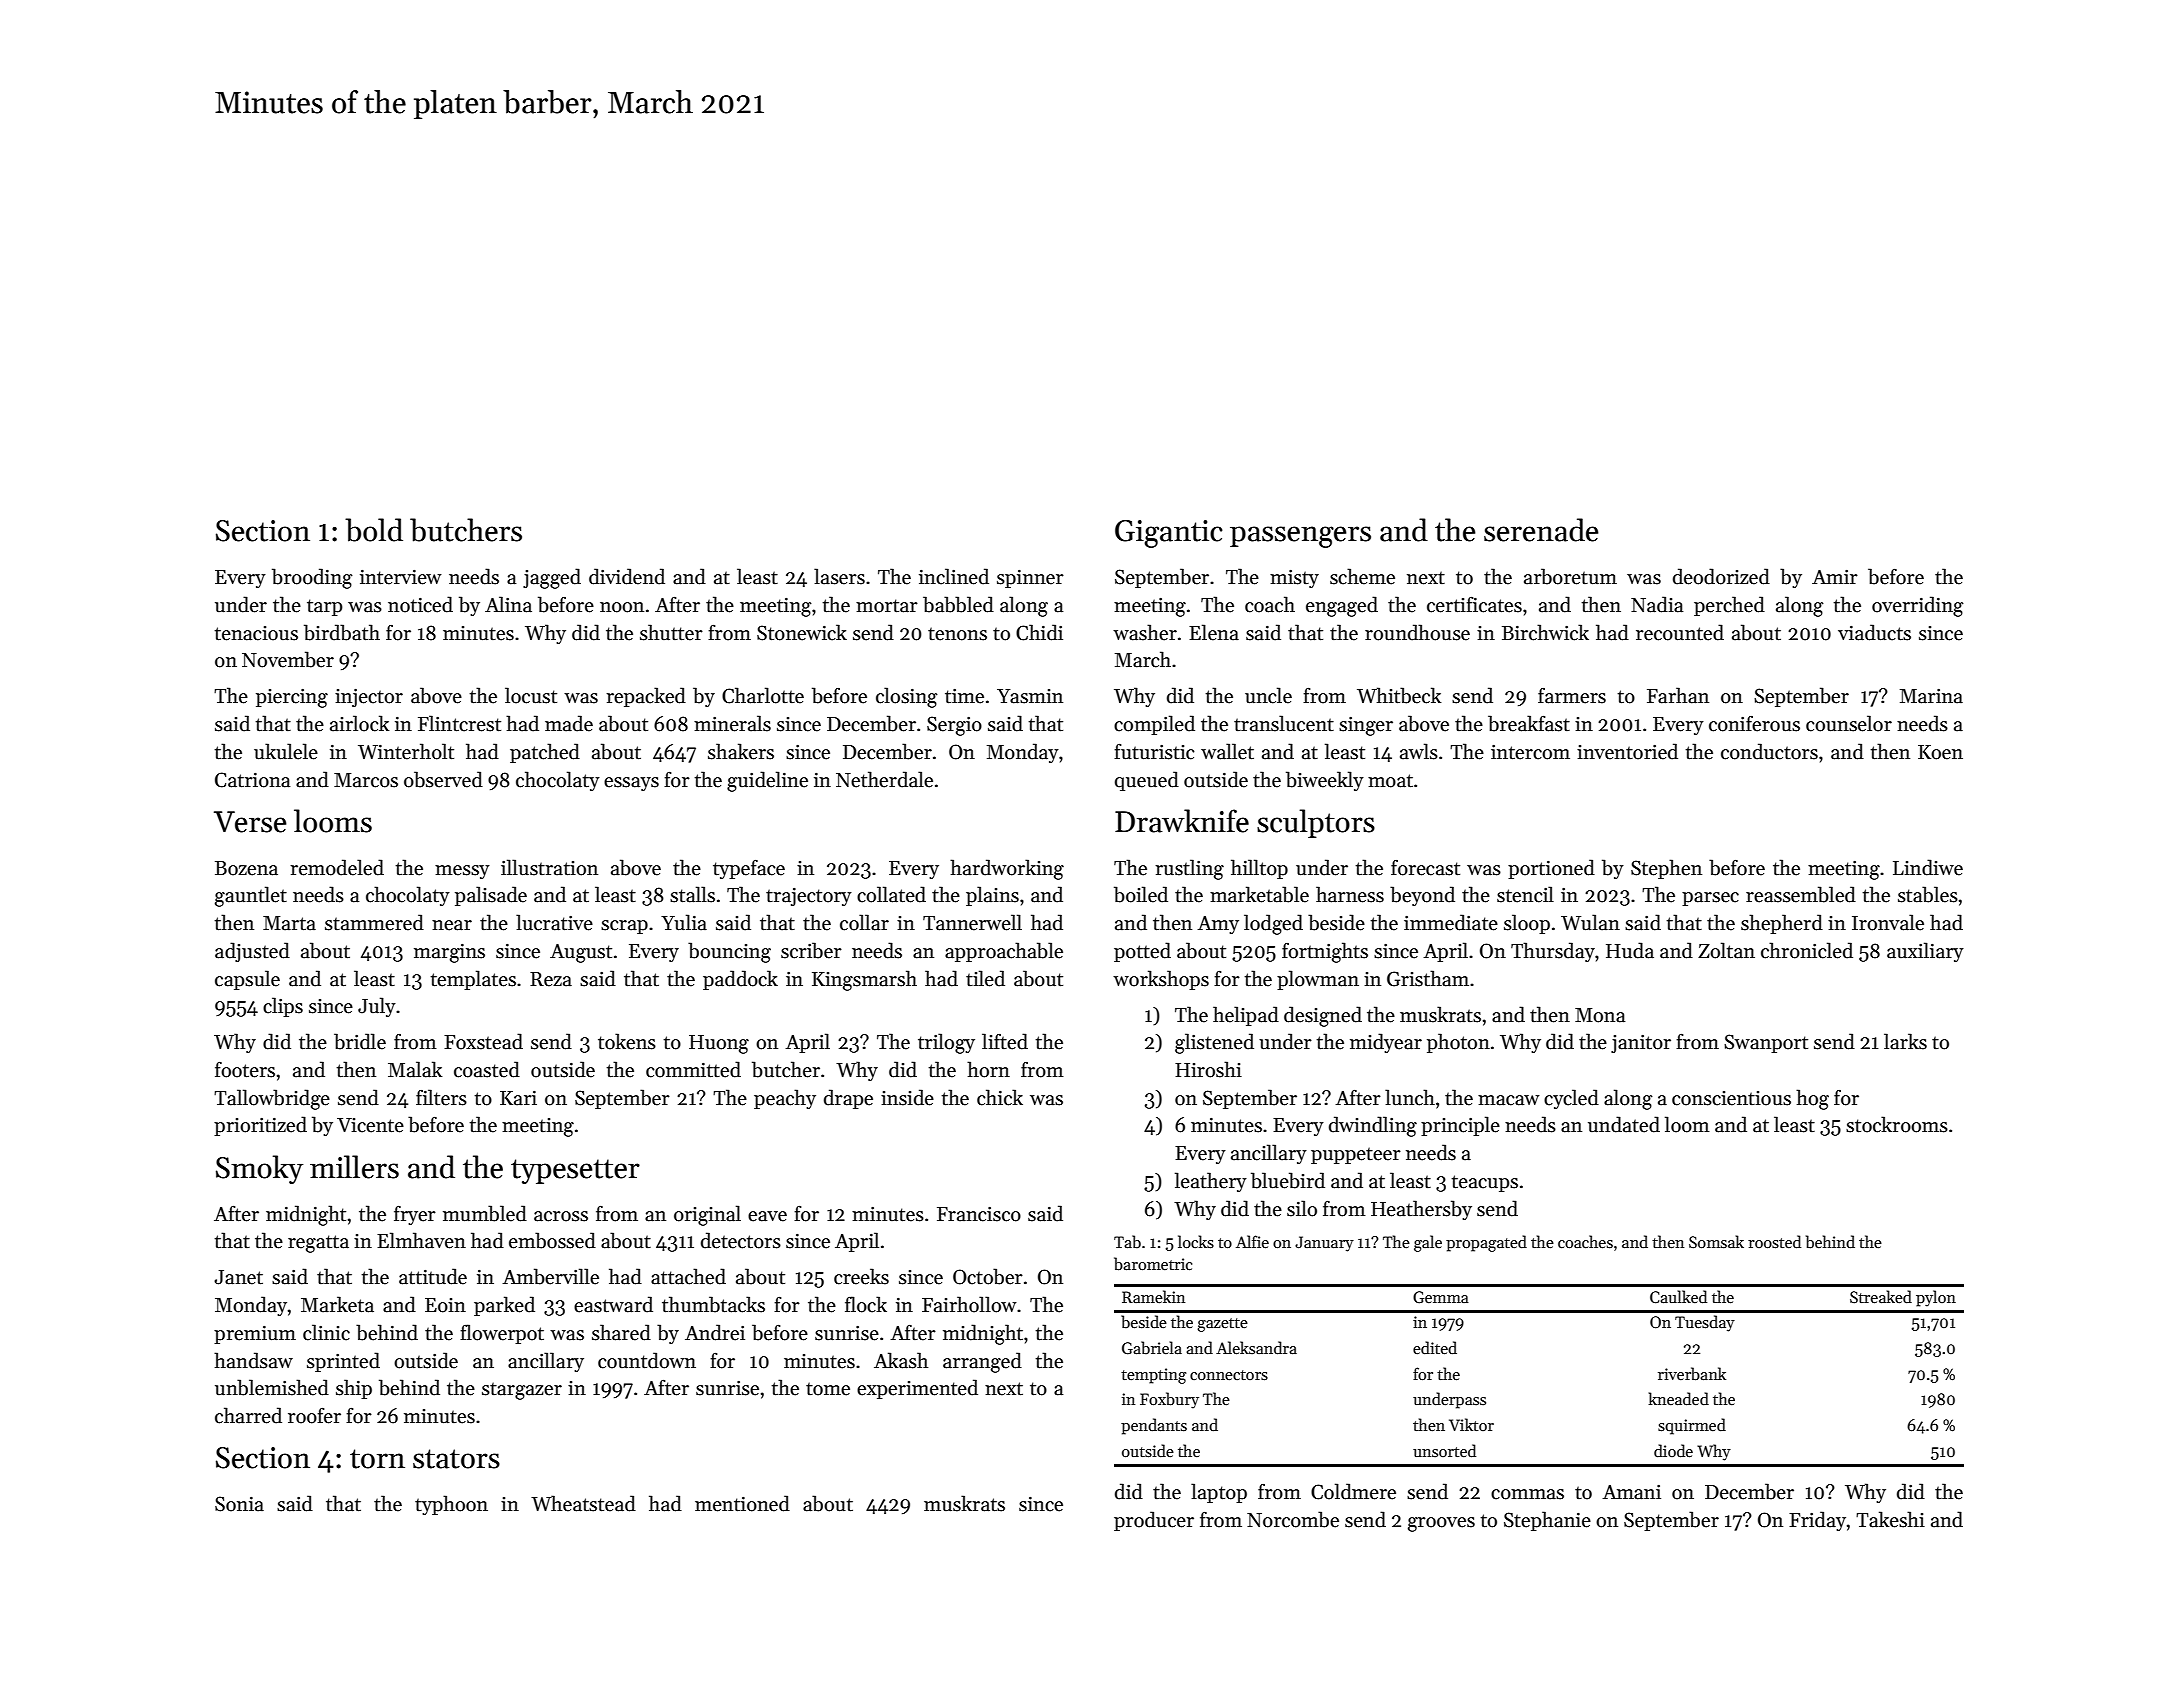 The image size is (2178, 1683). I want to click on bold, so click(374, 530).
